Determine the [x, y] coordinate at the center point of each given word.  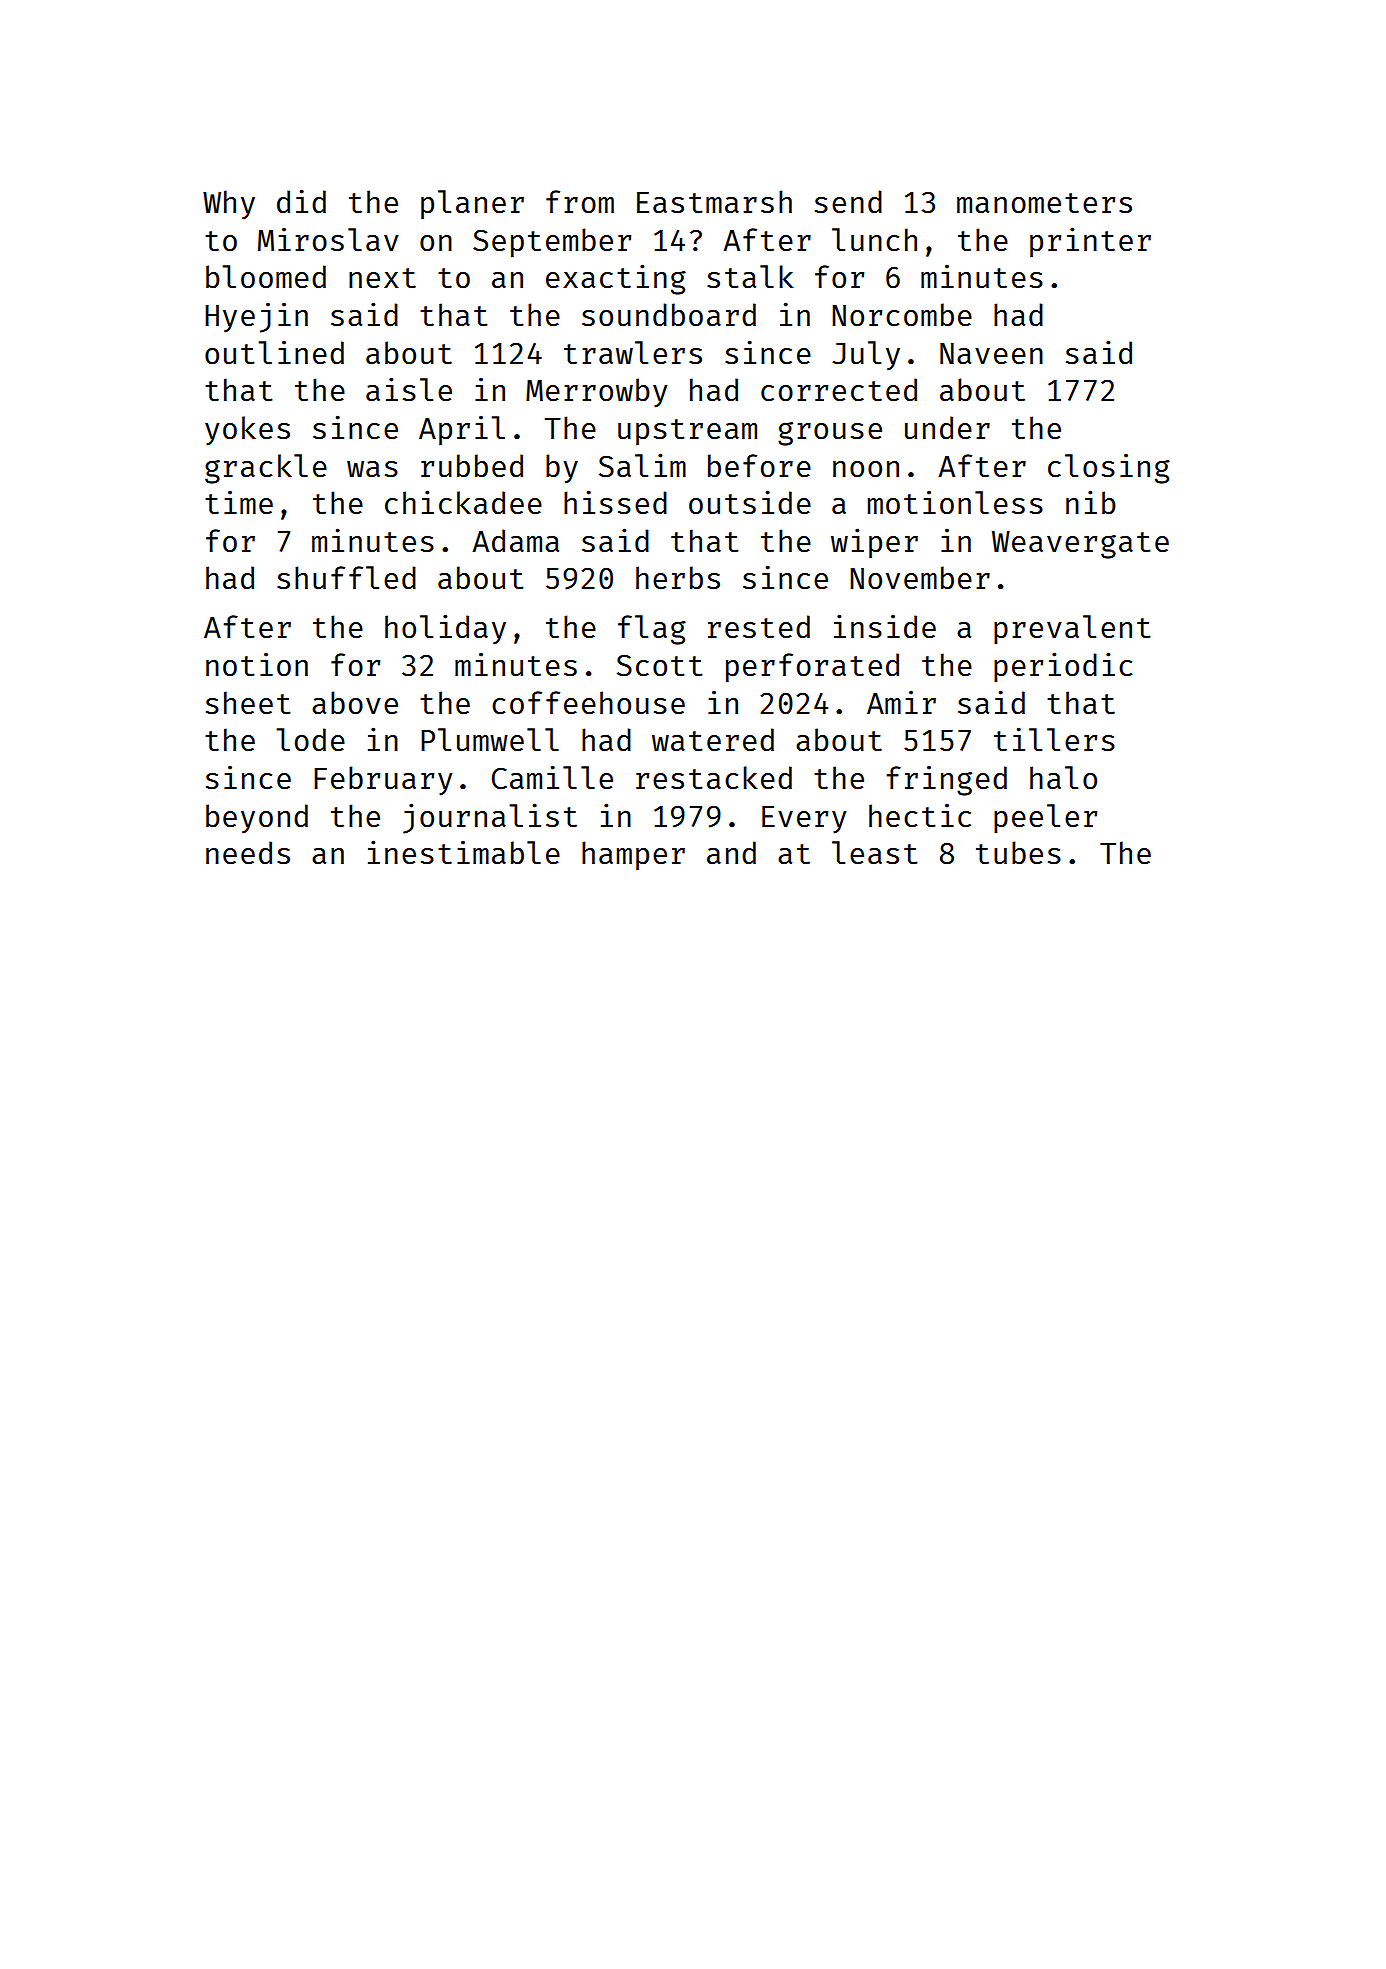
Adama [515, 540]
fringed [946, 781]
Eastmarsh [714, 201]
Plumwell [490, 739]
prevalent [1072, 630]
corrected [839, 390]
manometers [1044, 203]
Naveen [991, 353]
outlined [274, 352]
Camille [552, 777]
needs [248, 852]
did [301, 201]
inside [885, 626]
